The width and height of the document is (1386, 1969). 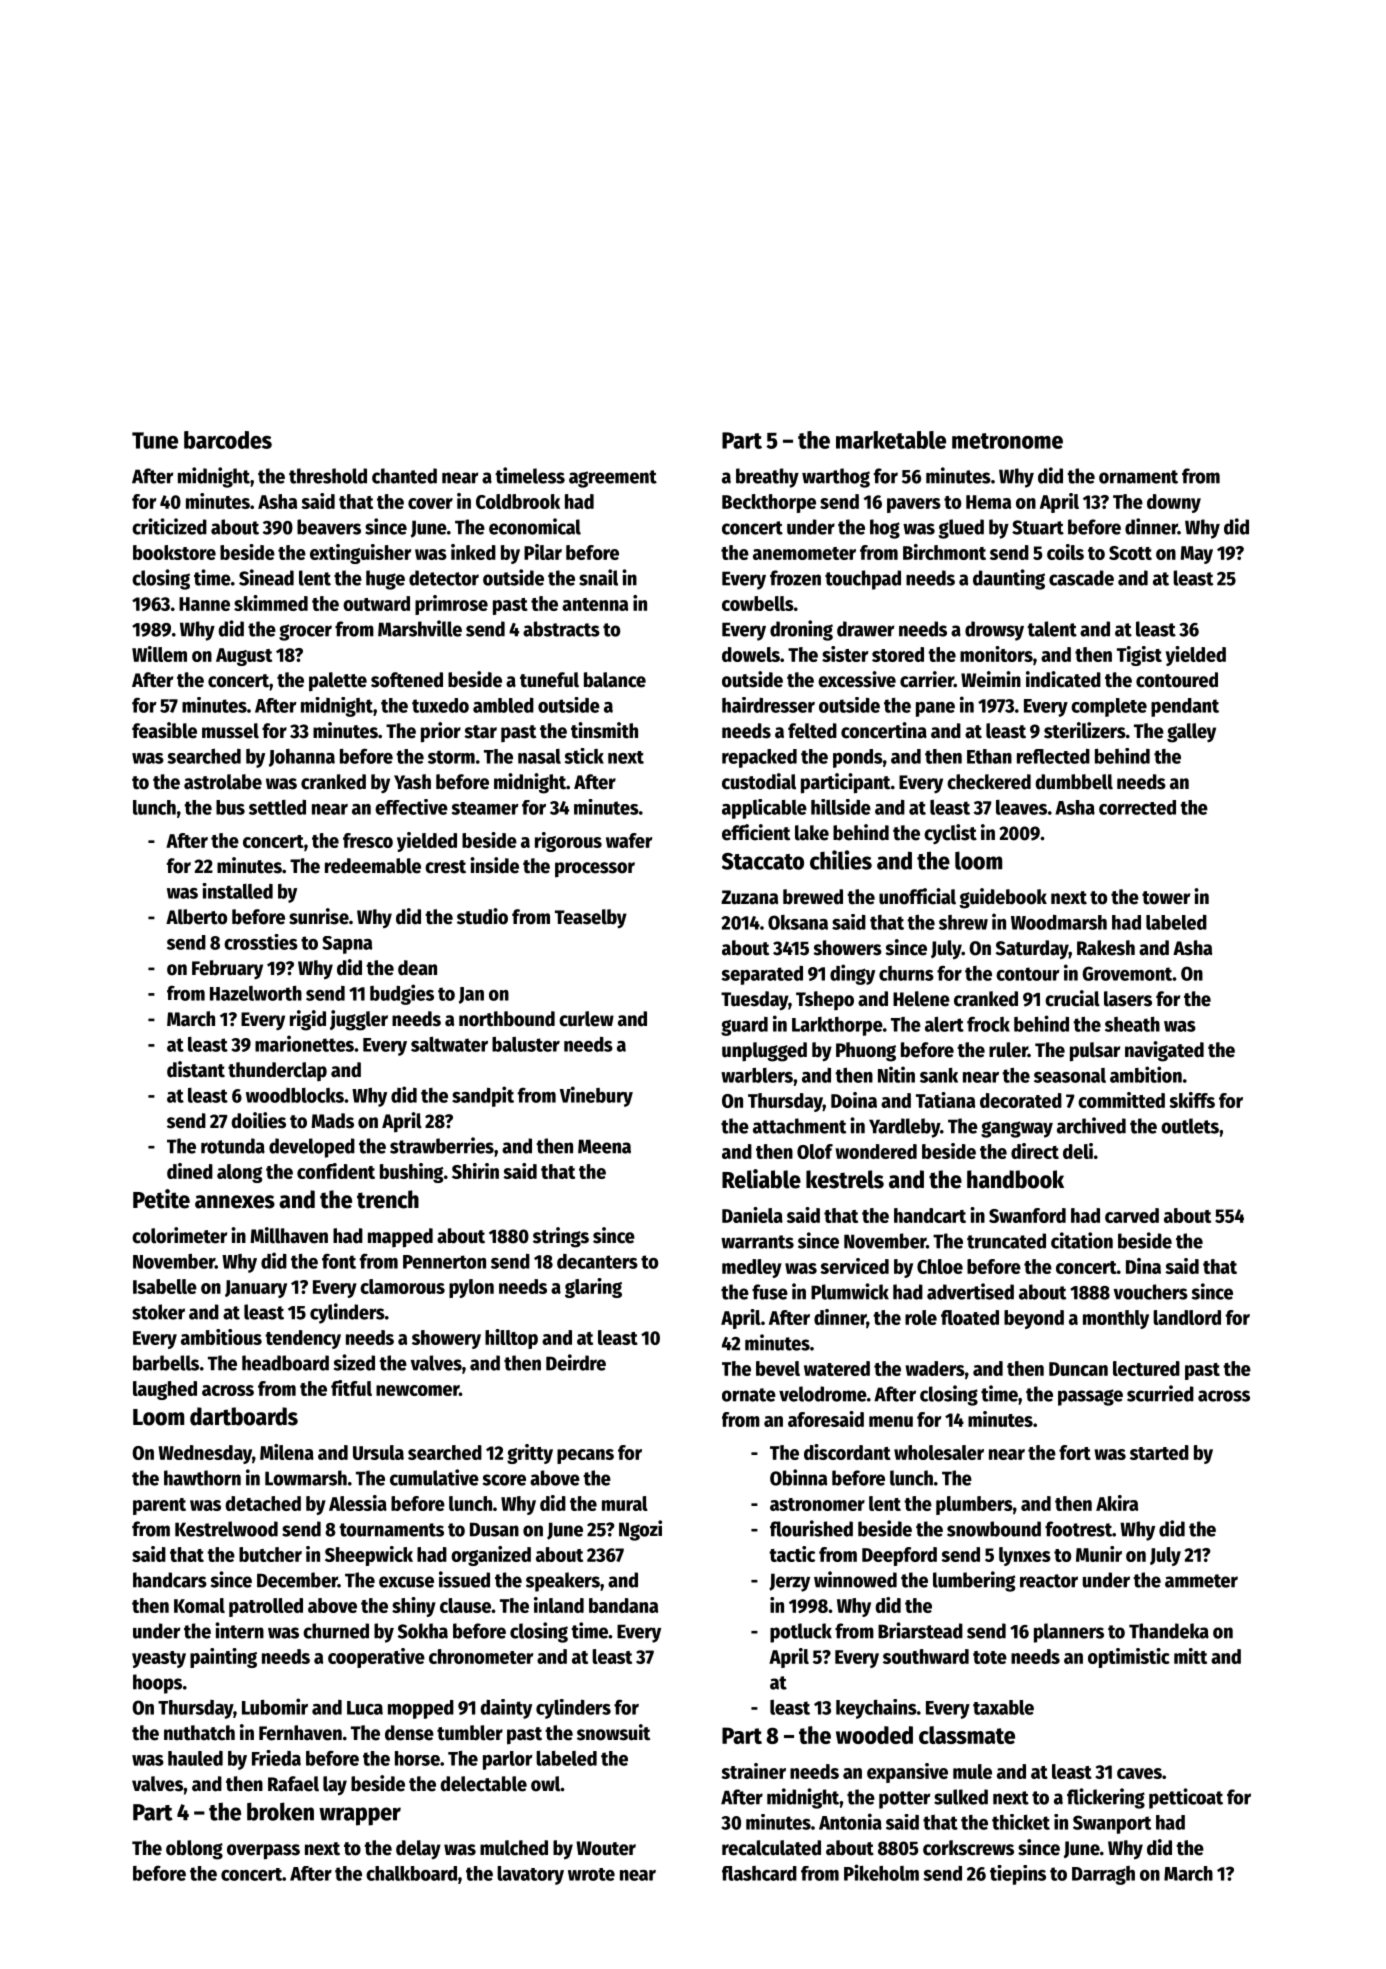 I want to click on hoops, so click(x=157, y=1684).
